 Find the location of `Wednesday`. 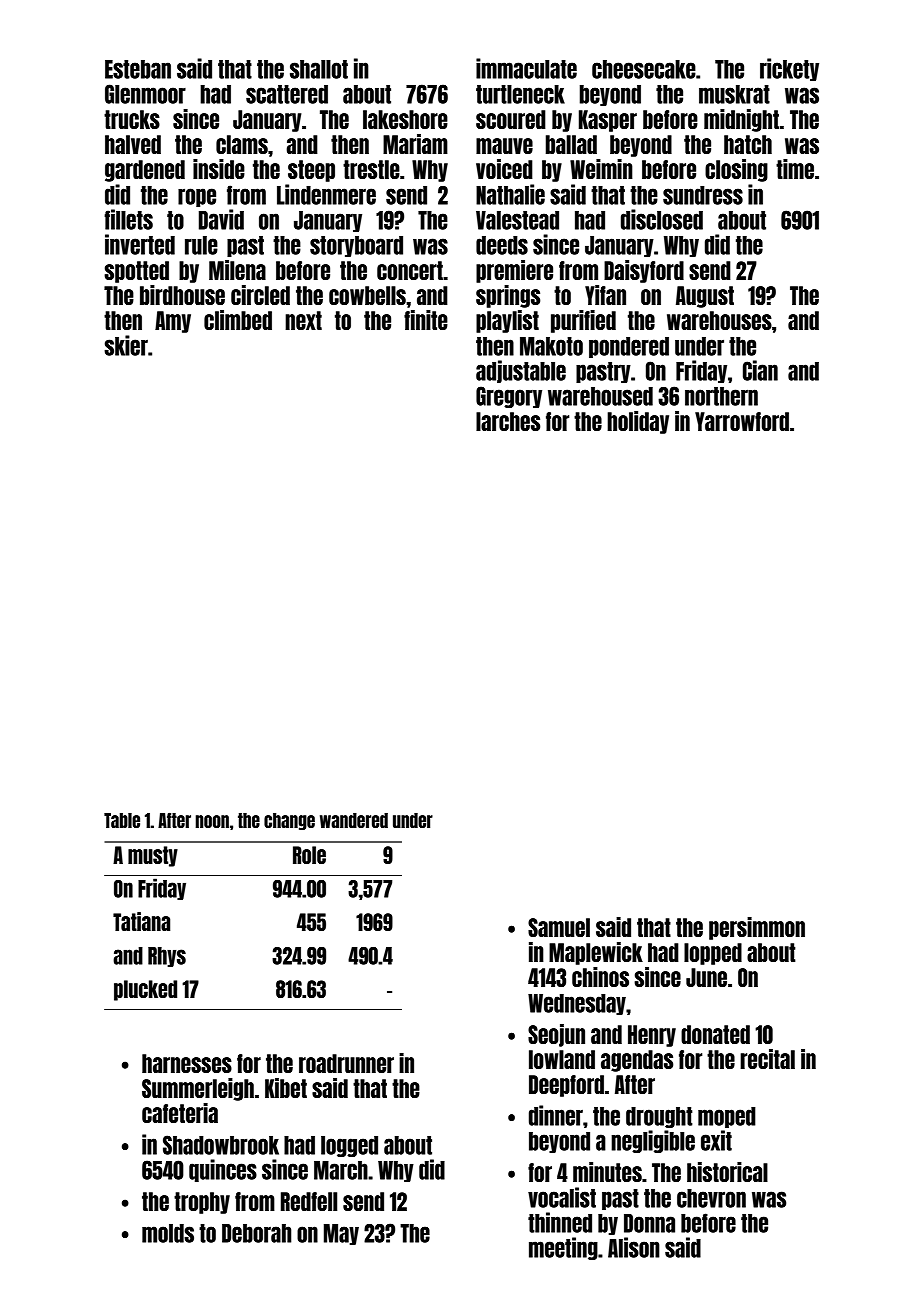

Wednesday is located at coordinates (577, 1004).
